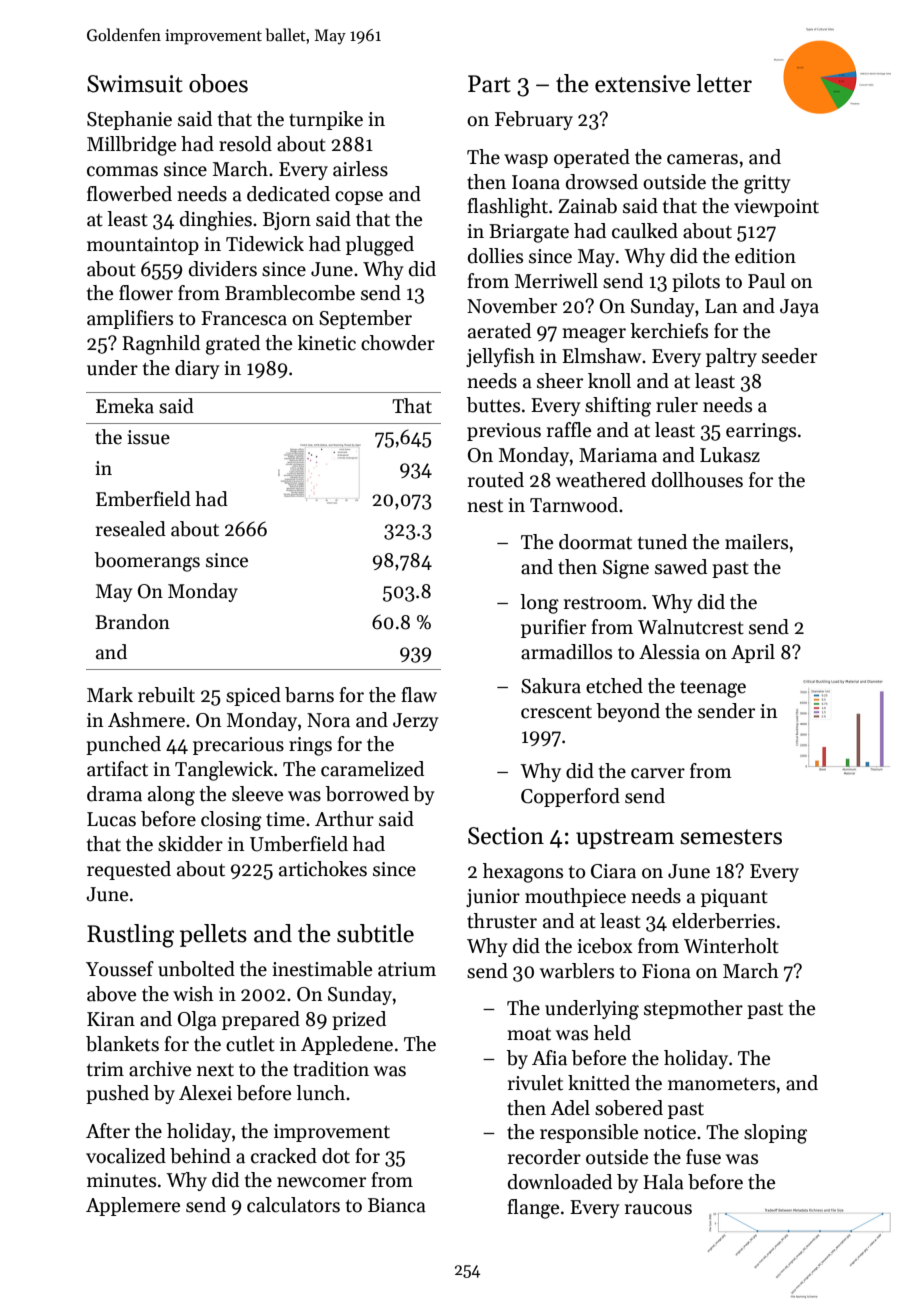 This screenshot has width=908, height=1316. What do you see at coordinates (293, 1205) in the screenshot?
I see `calculators` at bounding box center [293, 1205].
